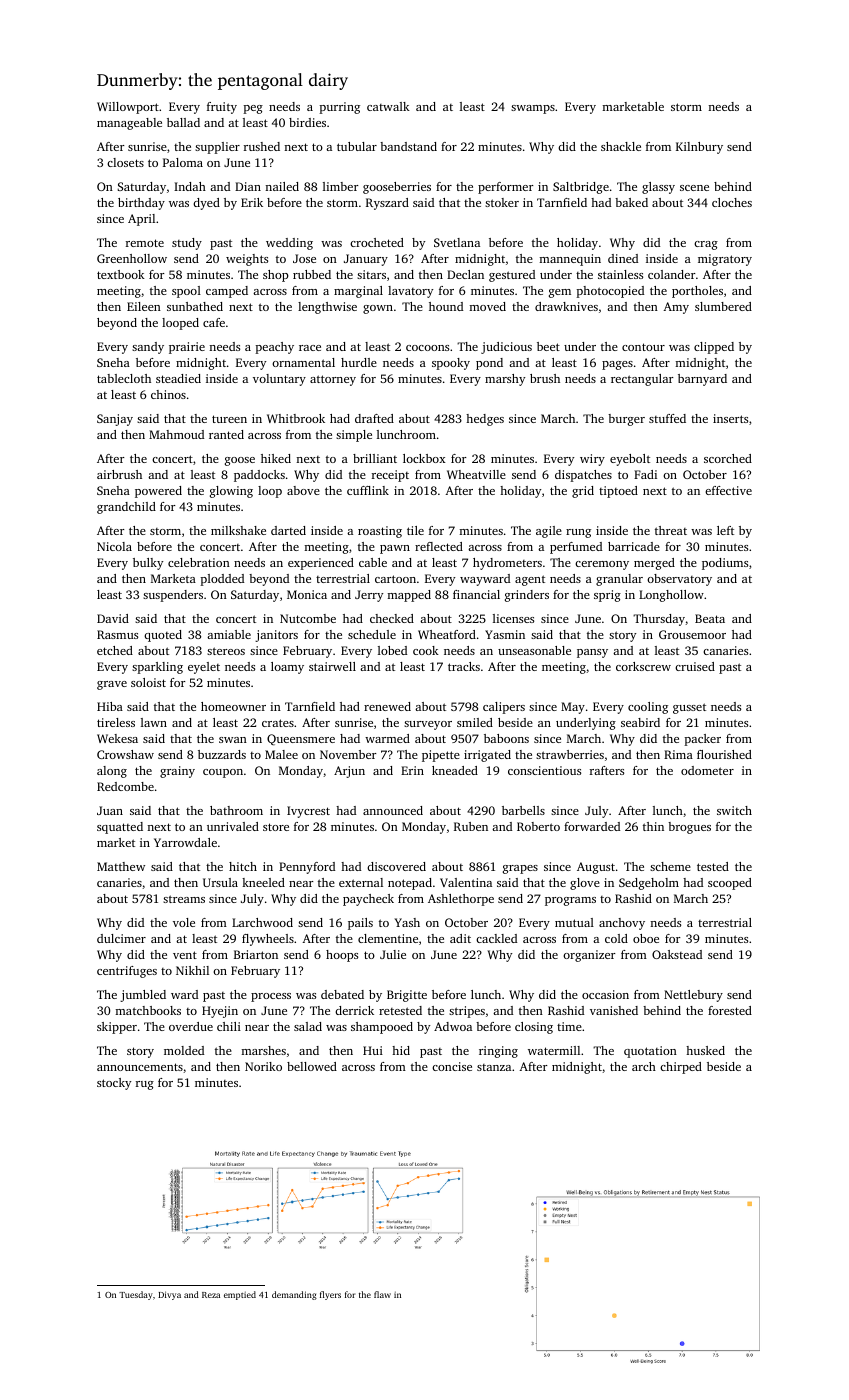  Describe the element at coordinates (211, 1295) in the document. I see `Reza` at that location.
